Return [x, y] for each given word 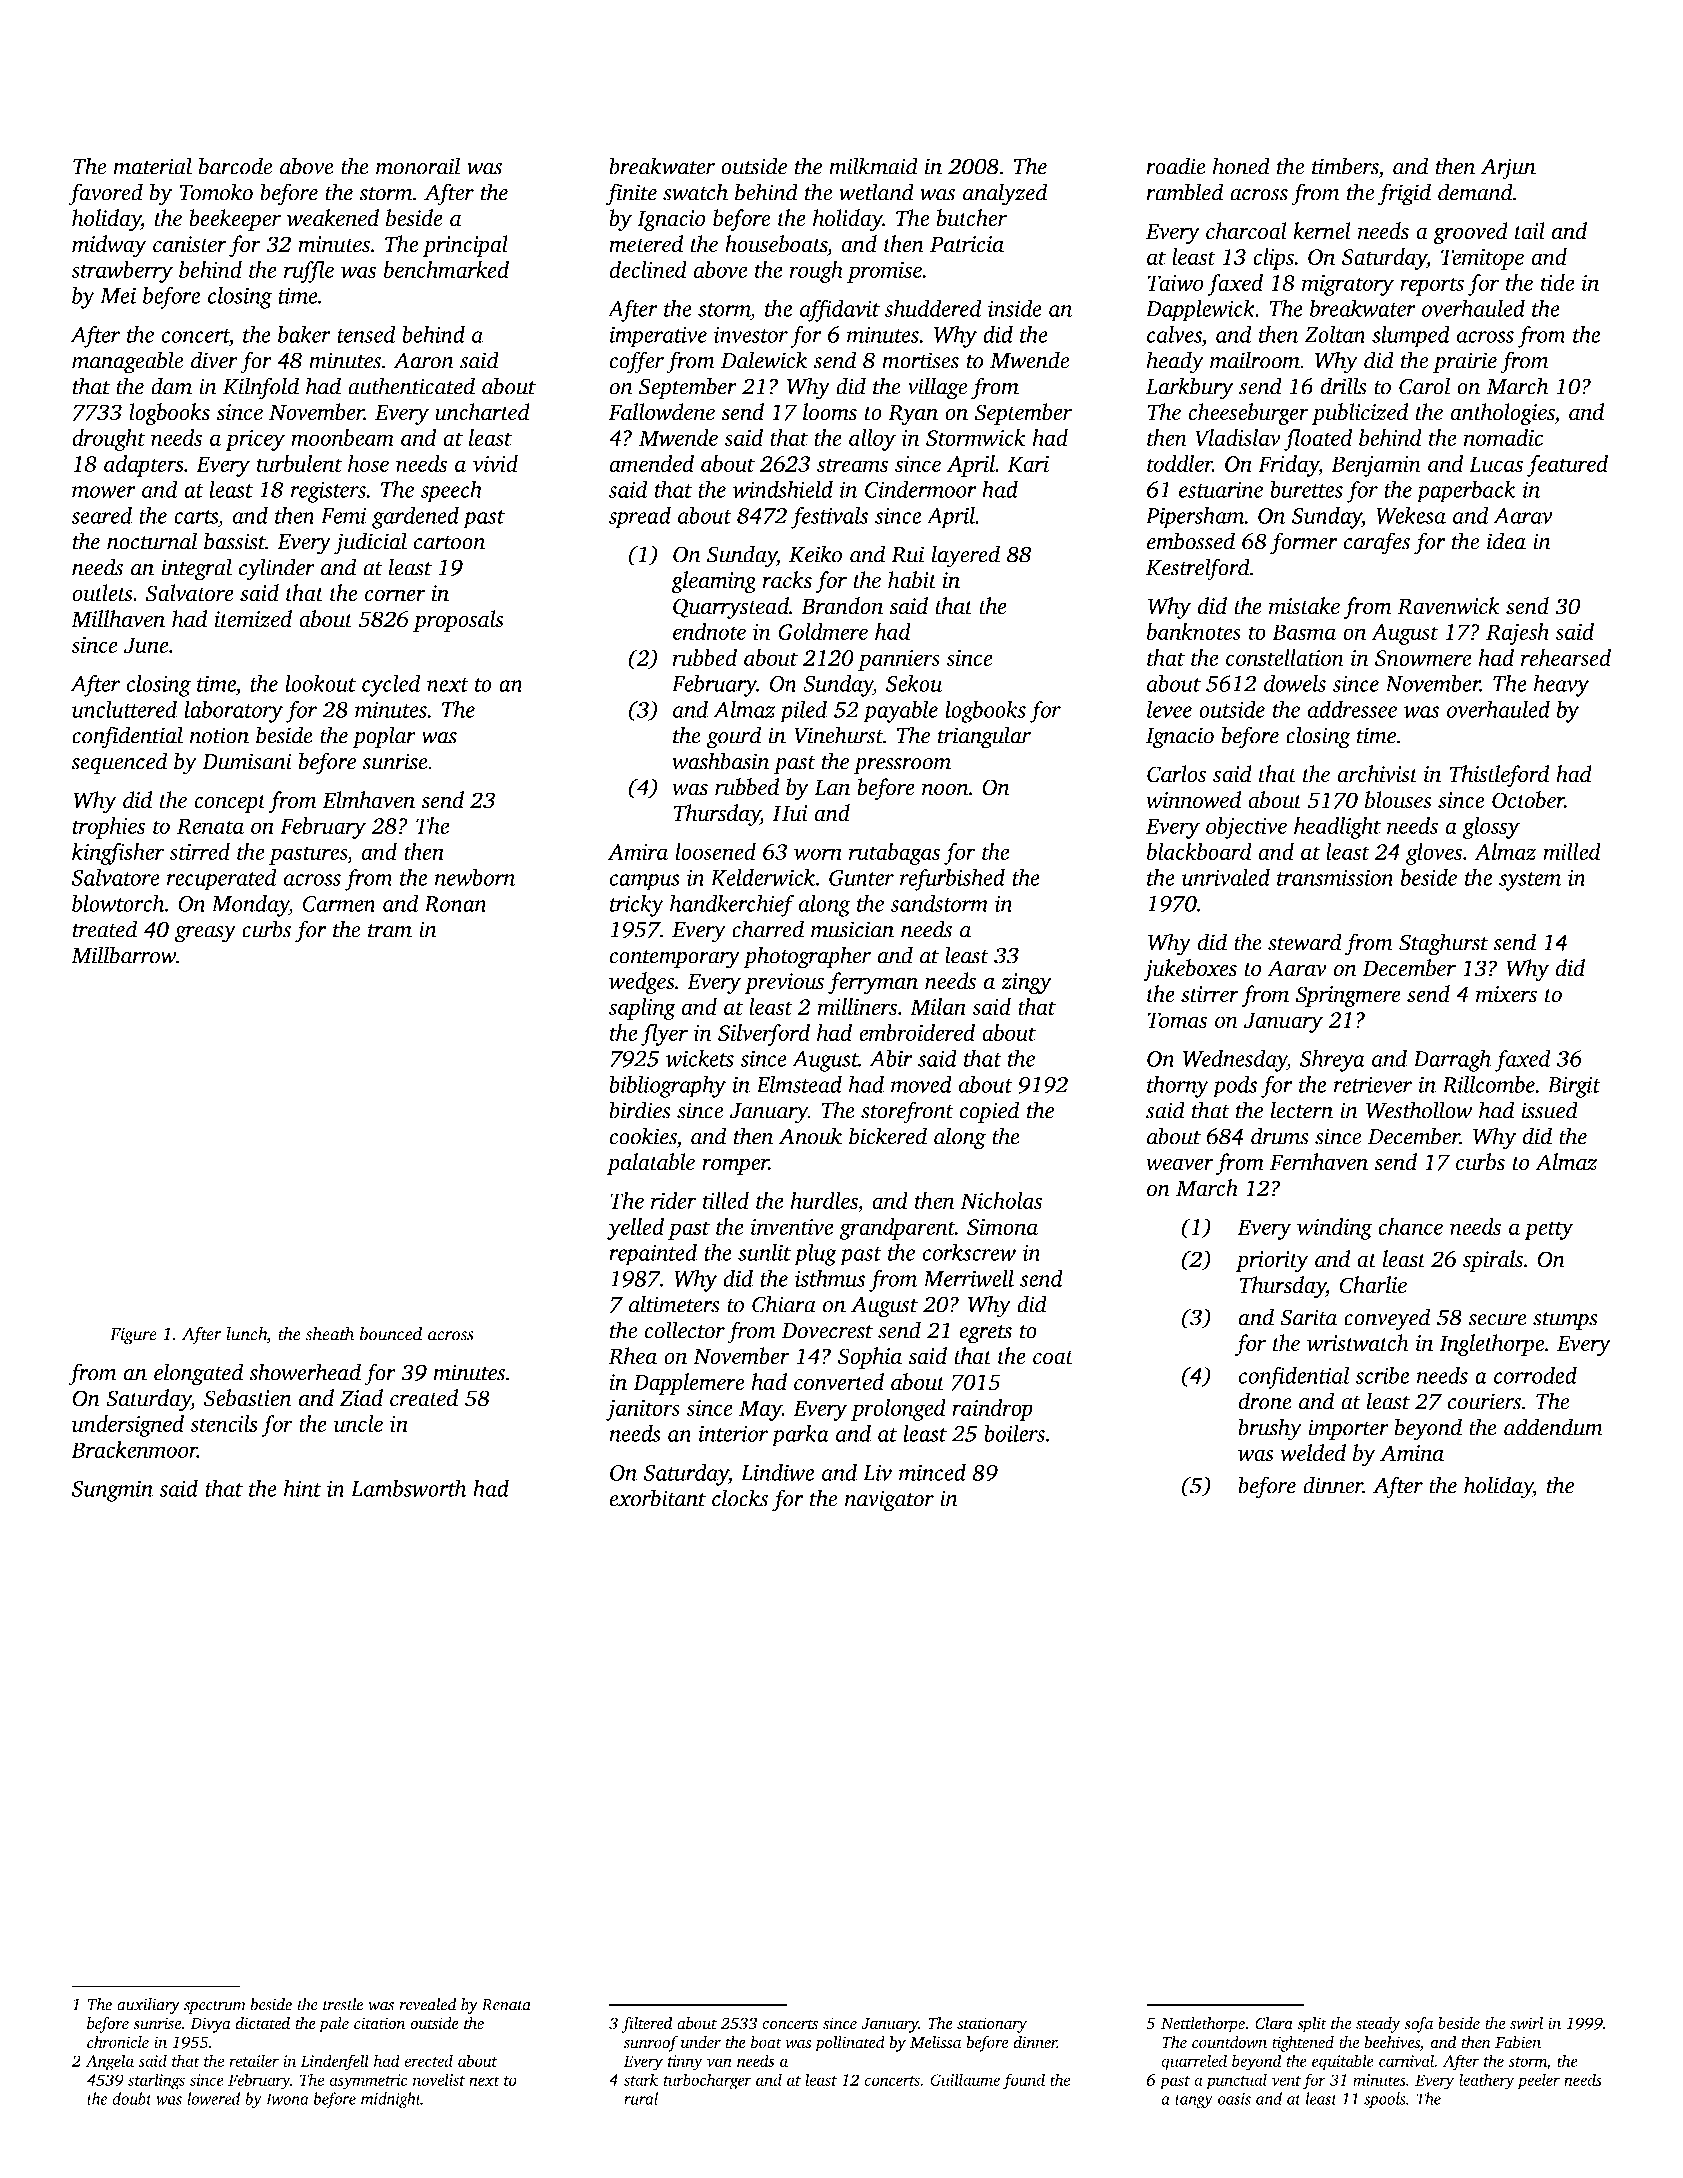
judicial [370, 543]
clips [1273, 259]
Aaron [423, 360]
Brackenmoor [134, 1449]
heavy [1561, 685]
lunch [246, 1334]
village [937, 388]
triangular [984, 737]
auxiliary [148, 2006]
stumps [1565, 1321]
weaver [1180, 1164]
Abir [891, 1058]
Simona [1002, 1227]
